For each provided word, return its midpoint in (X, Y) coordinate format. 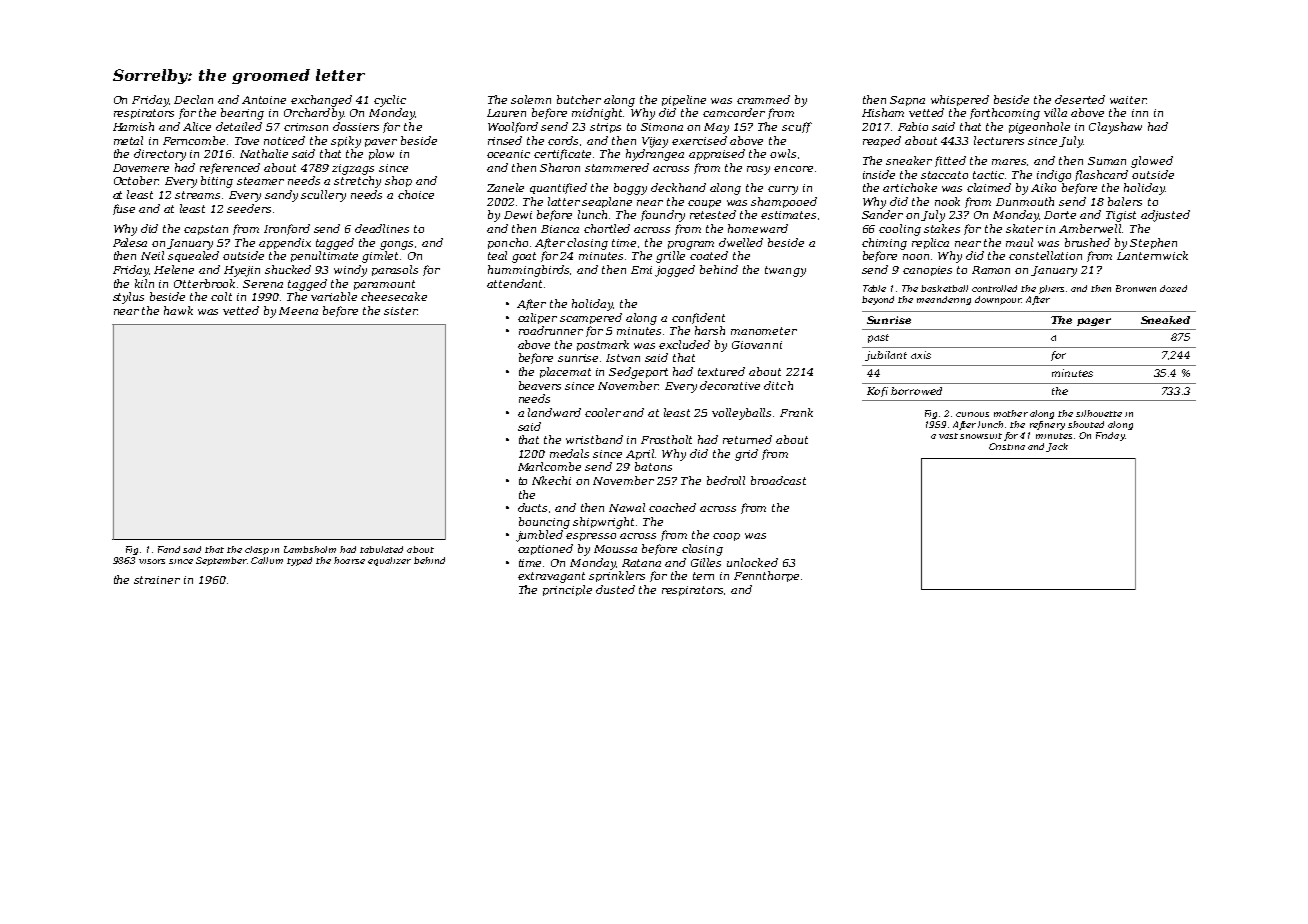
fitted (950, 161)
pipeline (684, 100)
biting (217, 182)
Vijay (655, 142)
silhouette (1099, 413)
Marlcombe (549, 466)
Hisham (883, 112)
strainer (157, 580)
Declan (193, 99)
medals (569, 453)
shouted (1086, 424)
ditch (778, 385)
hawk (178, 310)
